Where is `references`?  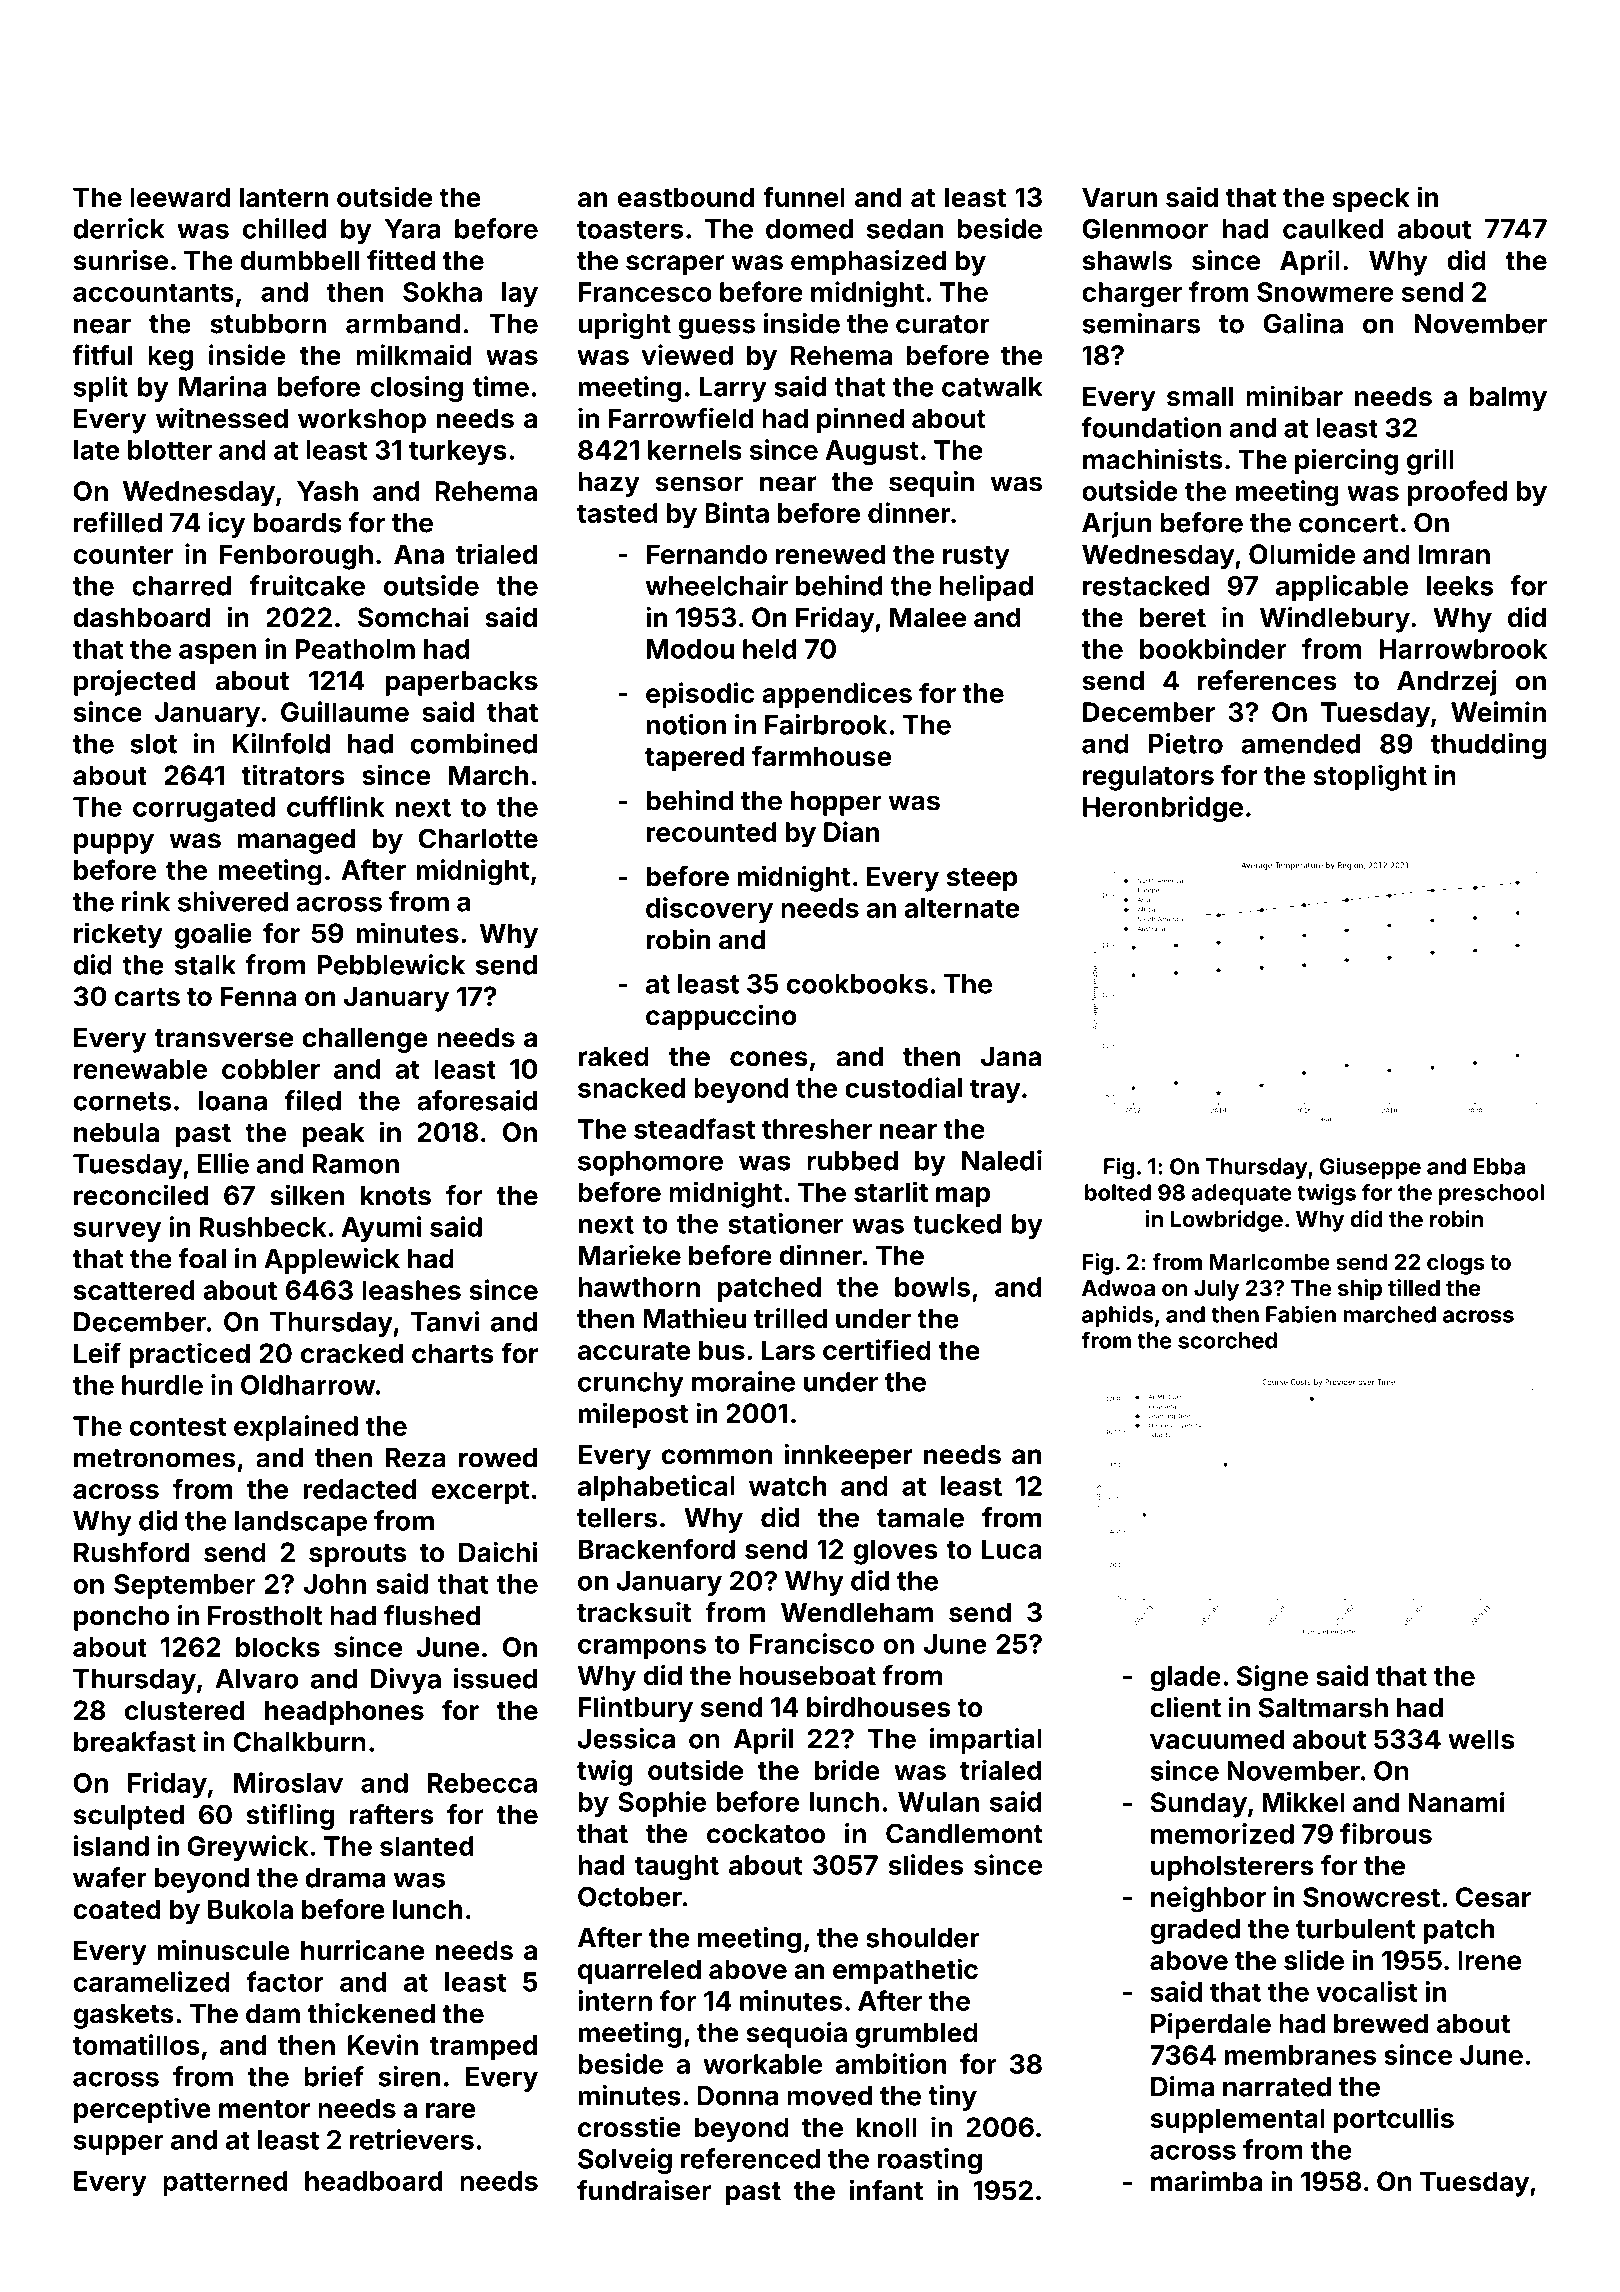 references is located at coordinates (1267, 680).
